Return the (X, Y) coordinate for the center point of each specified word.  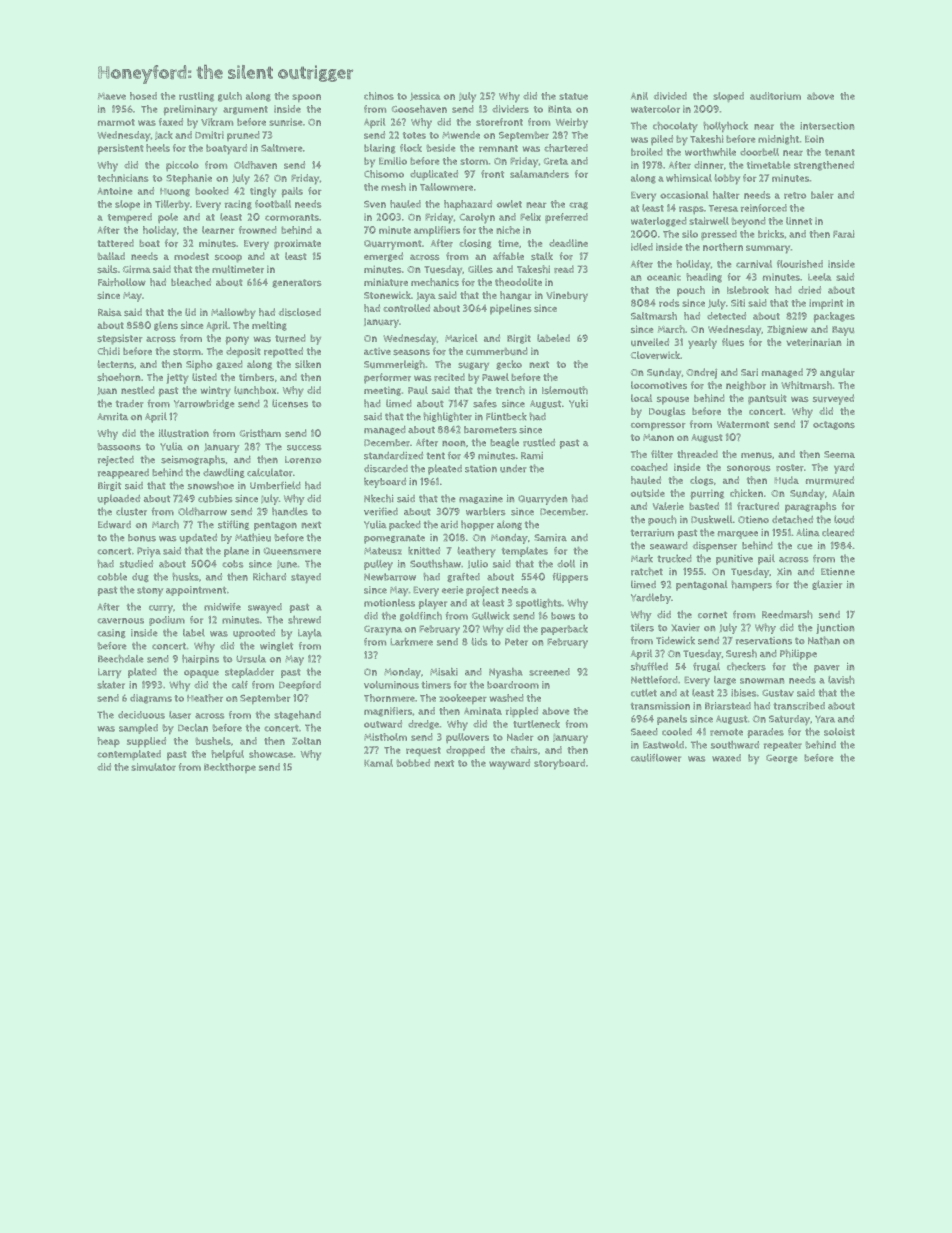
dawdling (224, 473)
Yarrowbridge (204, 404)
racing (238, 205)
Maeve (112, 96)
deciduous (141, 715)
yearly (702, 343)
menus (756, 455)
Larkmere (411, 641)
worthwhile (710, 152)
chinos (379, 96)
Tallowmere (446, 187)
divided (670, 96)
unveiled (650, 342)
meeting (382, 391)
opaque (201, 674)
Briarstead (728, 706)
